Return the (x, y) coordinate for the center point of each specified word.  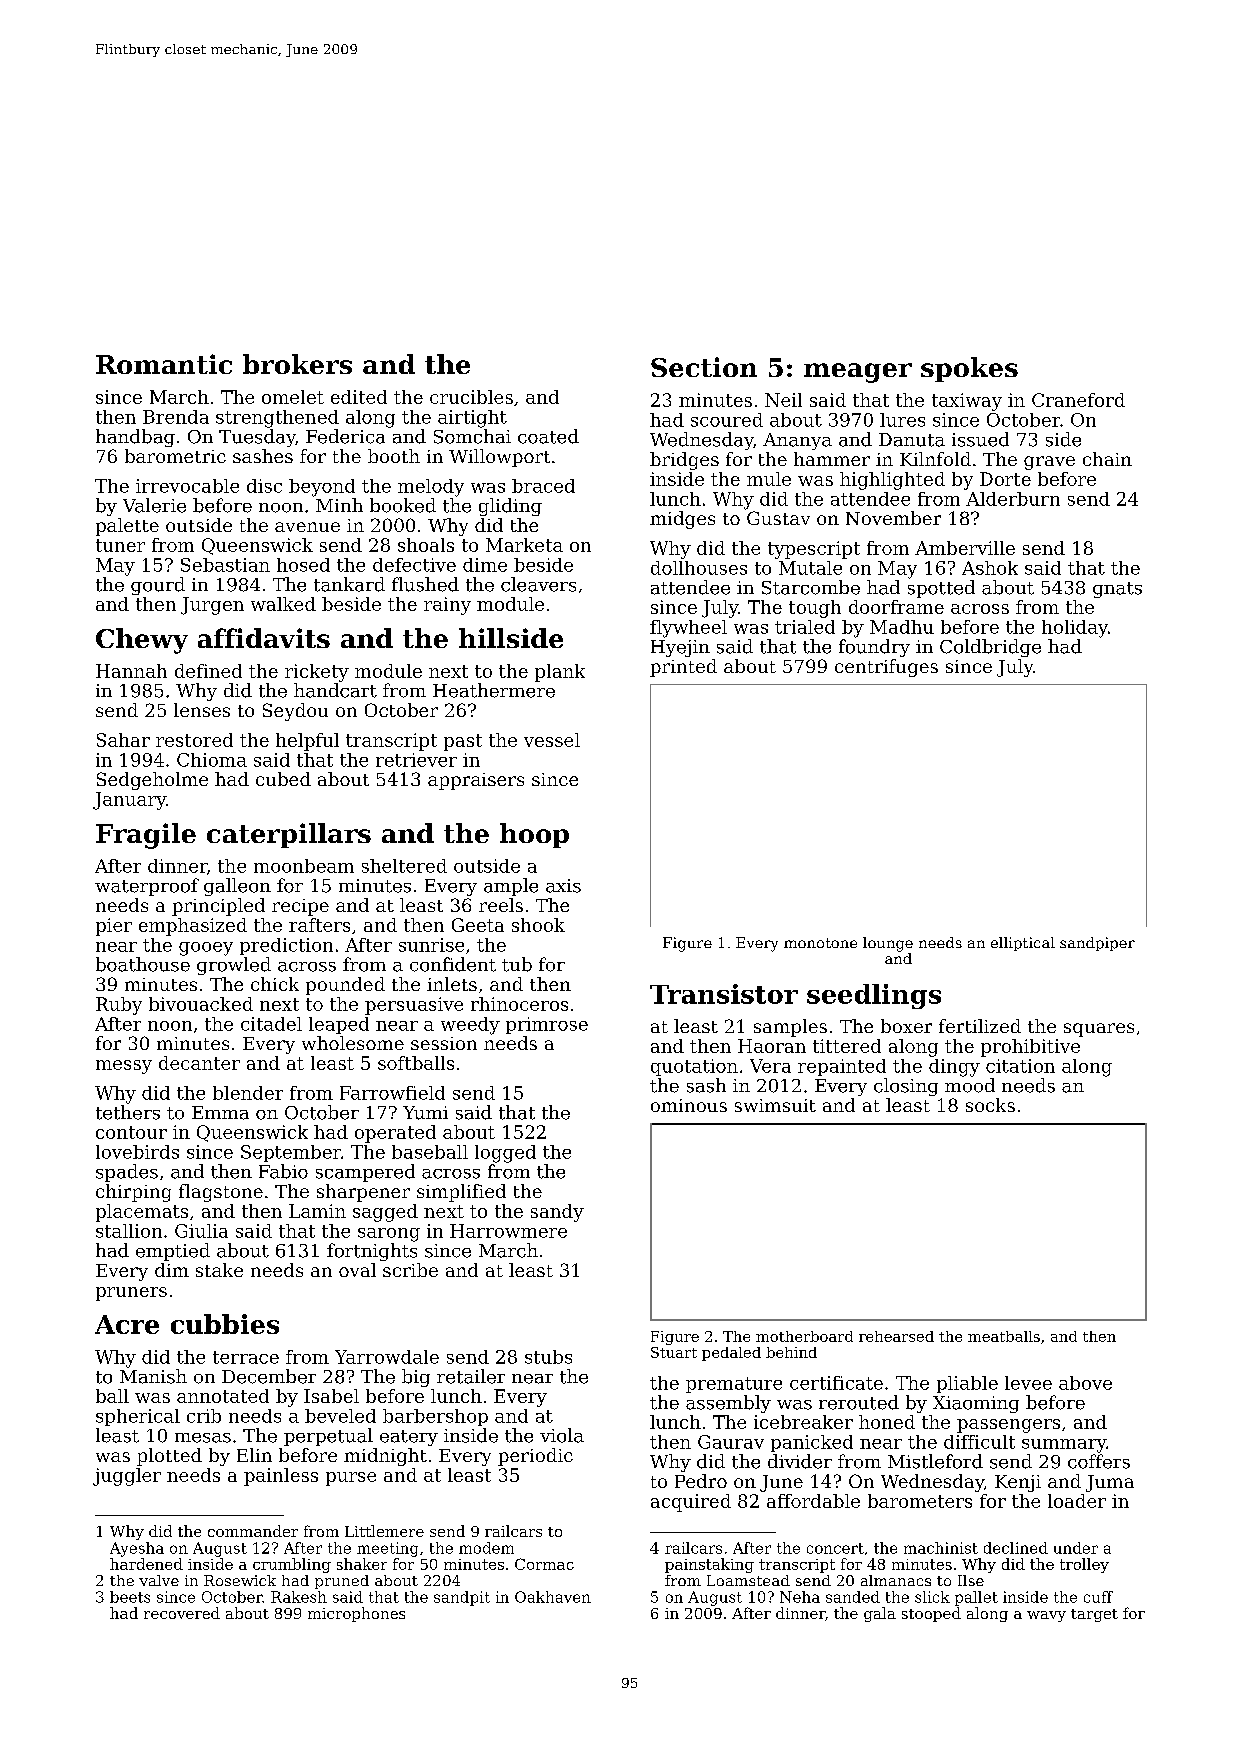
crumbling (292, 1565)
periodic (535, 1457)
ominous (689, 1105)
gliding (510, 507)
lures (902, 420)
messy (124, 1067)
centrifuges (886, 668)
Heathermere (494, 690)
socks (990, 1105)
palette (127, 527)
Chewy (142, 641)
